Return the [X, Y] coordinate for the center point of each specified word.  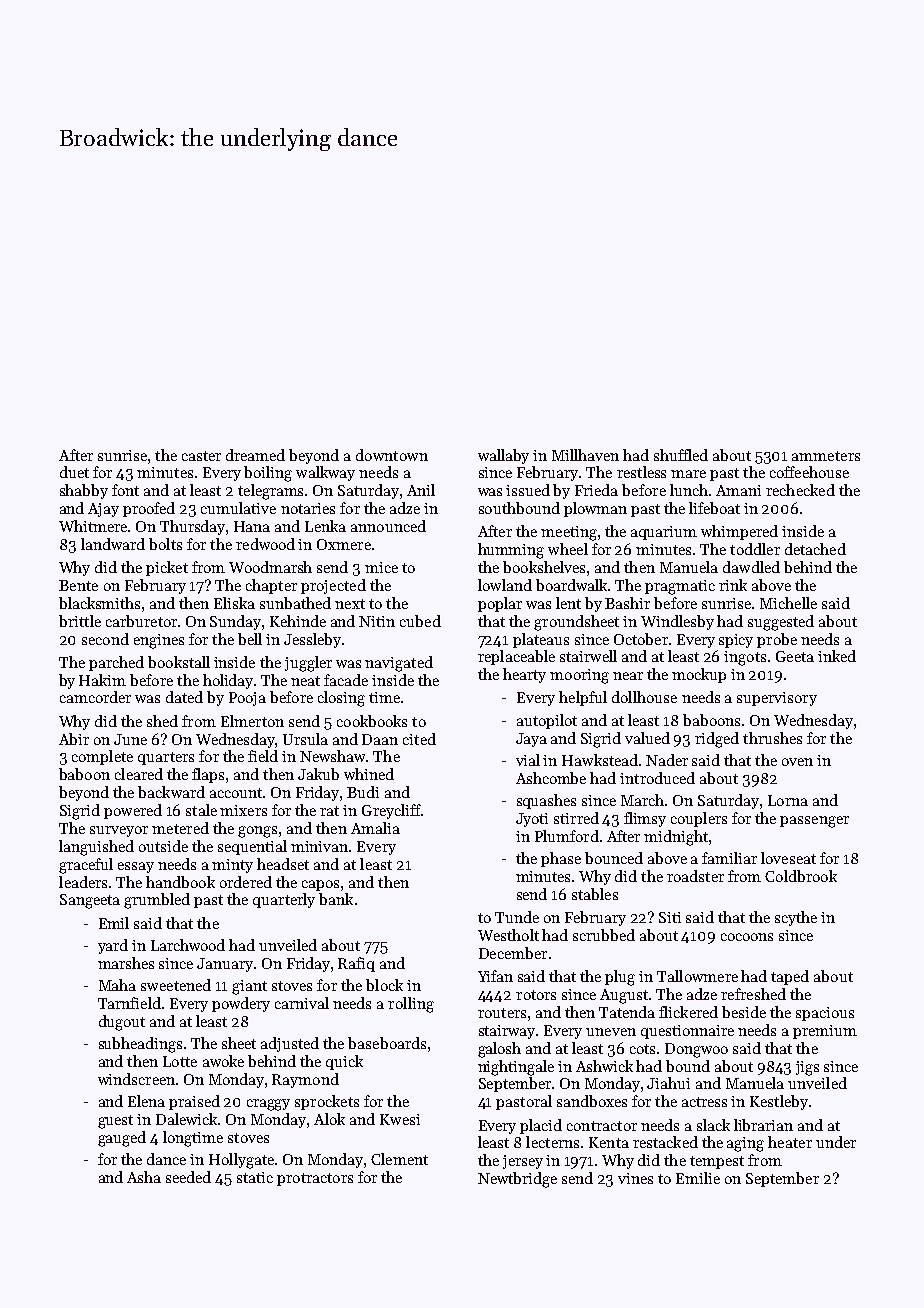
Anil [421, 490]
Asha [144, 1177]
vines [635, 1178]
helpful [583, 698]
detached [815, 549]
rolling [411, 1005]
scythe [796, 918]
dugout [122, 1023]
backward [171, 792]
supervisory [777, 699]
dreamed [255, 455]
